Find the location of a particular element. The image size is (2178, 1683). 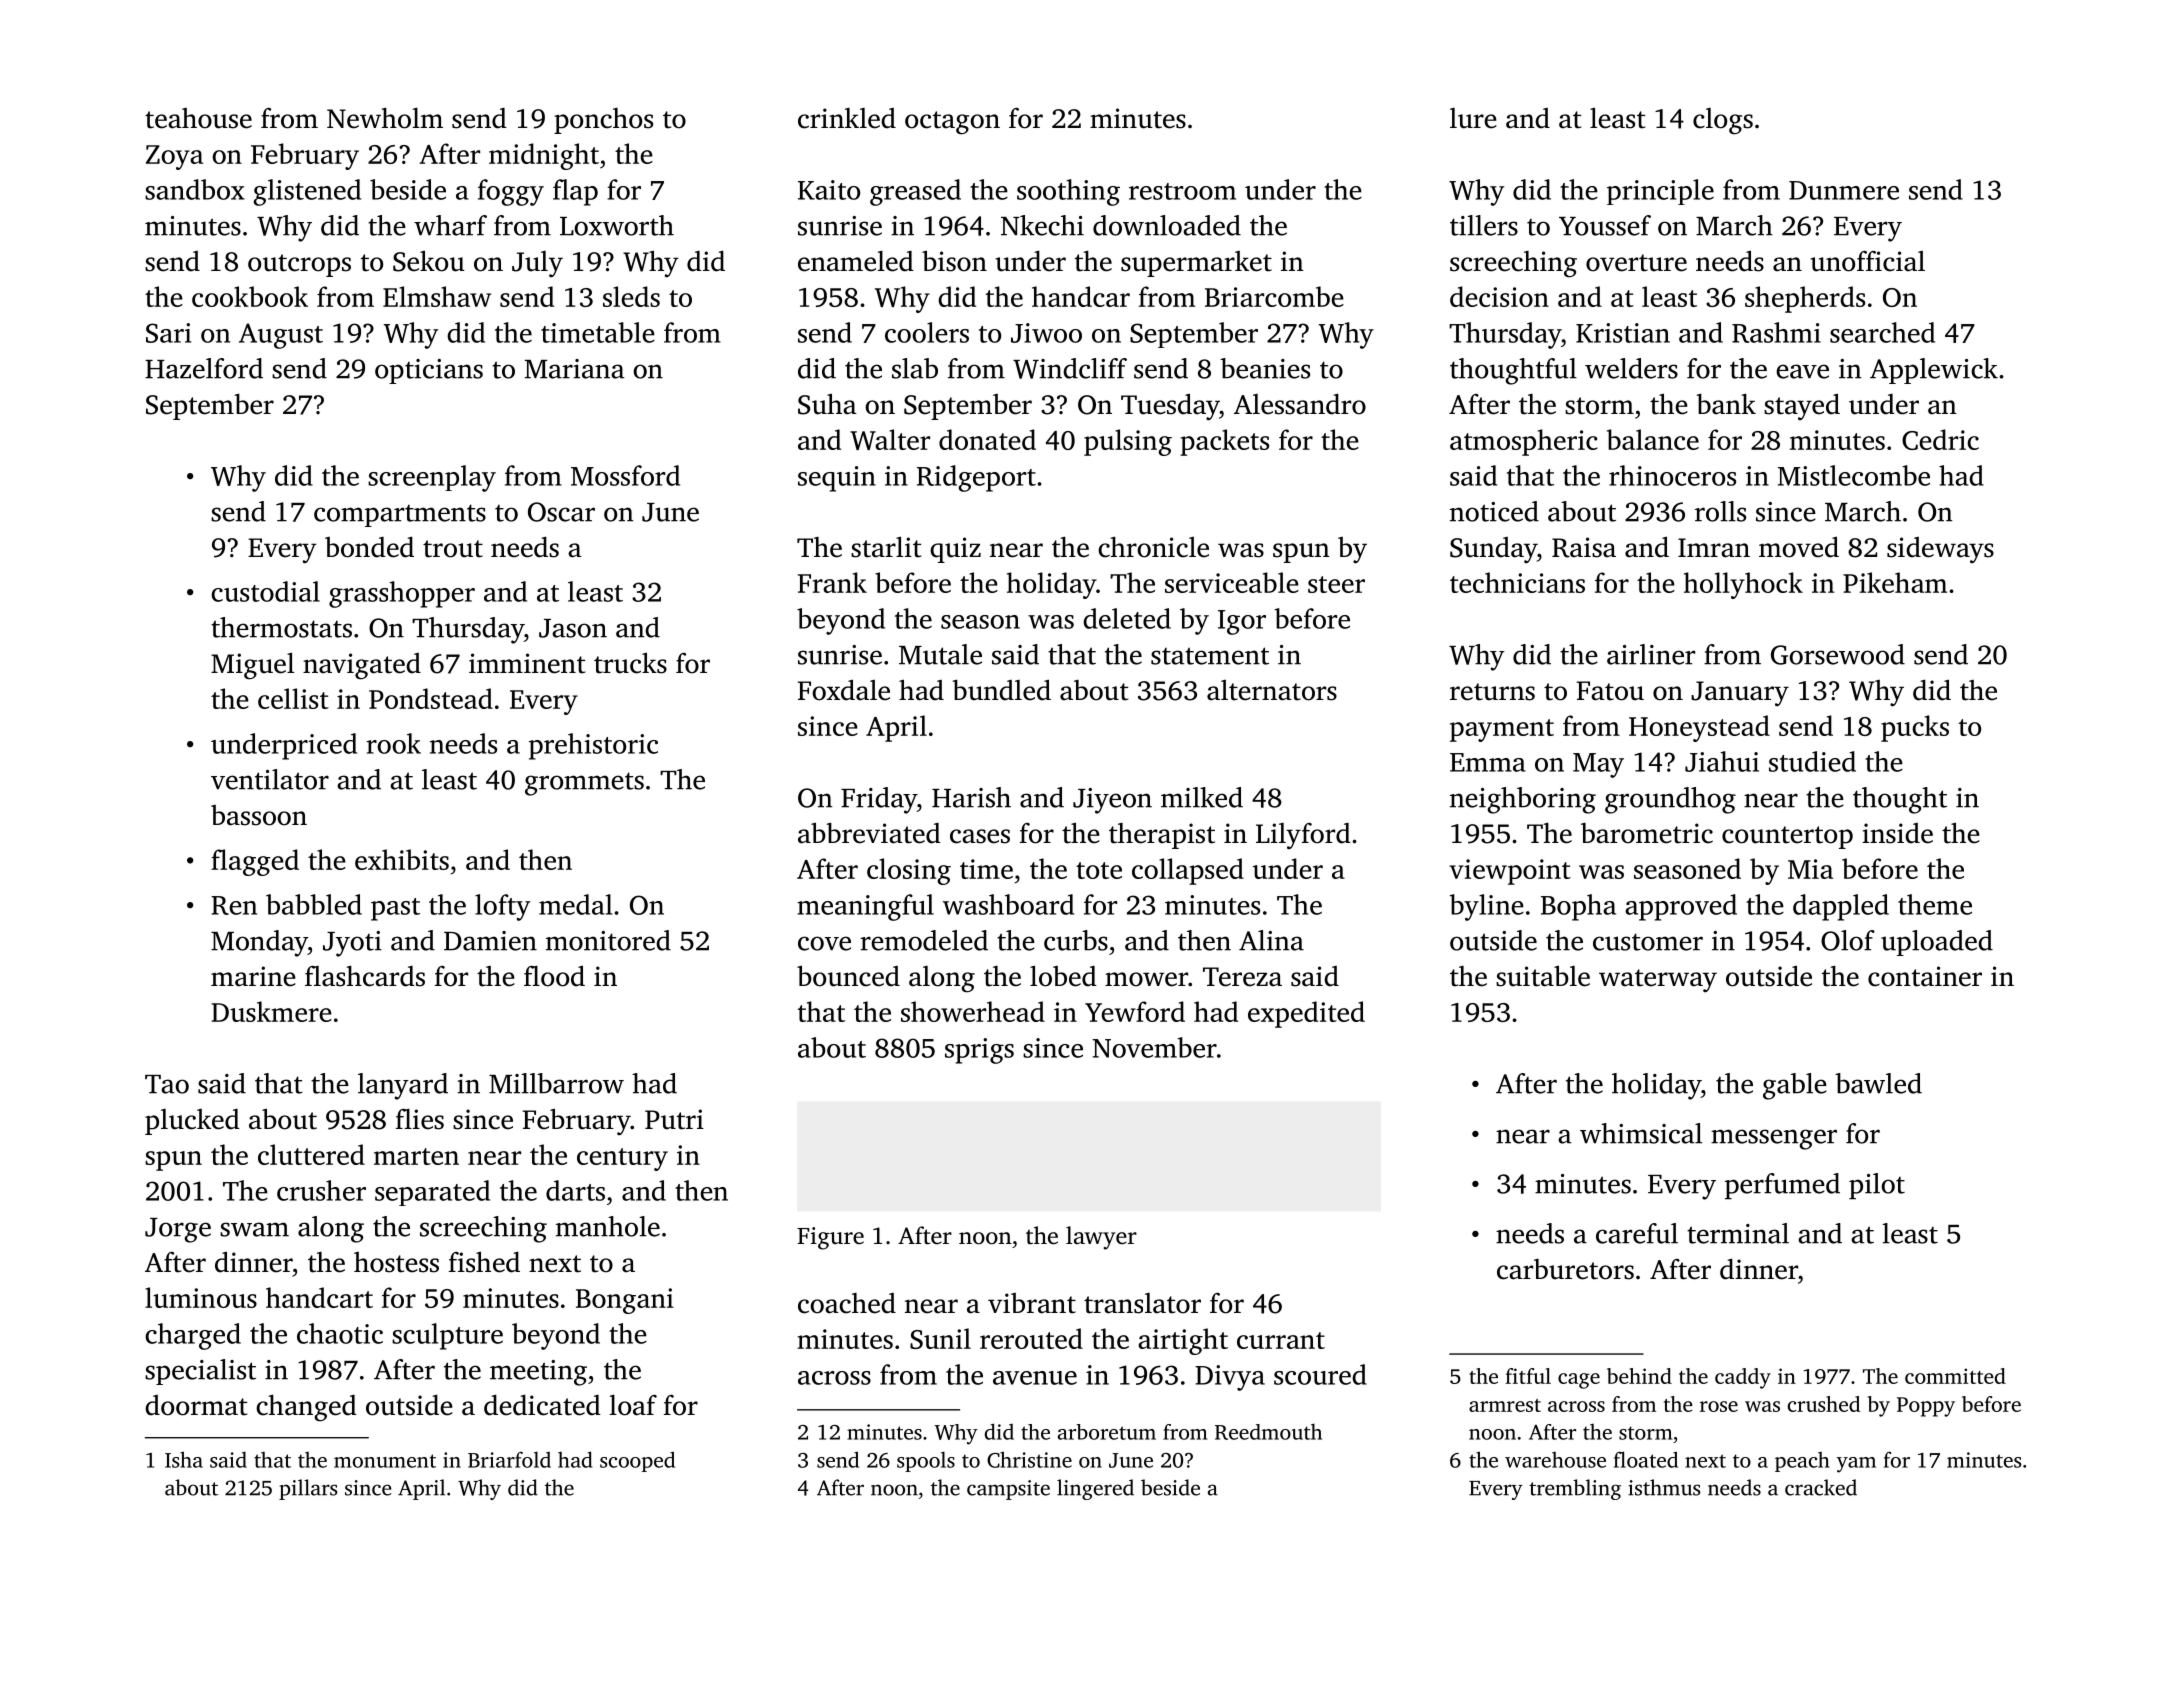

lawyer is located at coordinates (1101, 1238).
